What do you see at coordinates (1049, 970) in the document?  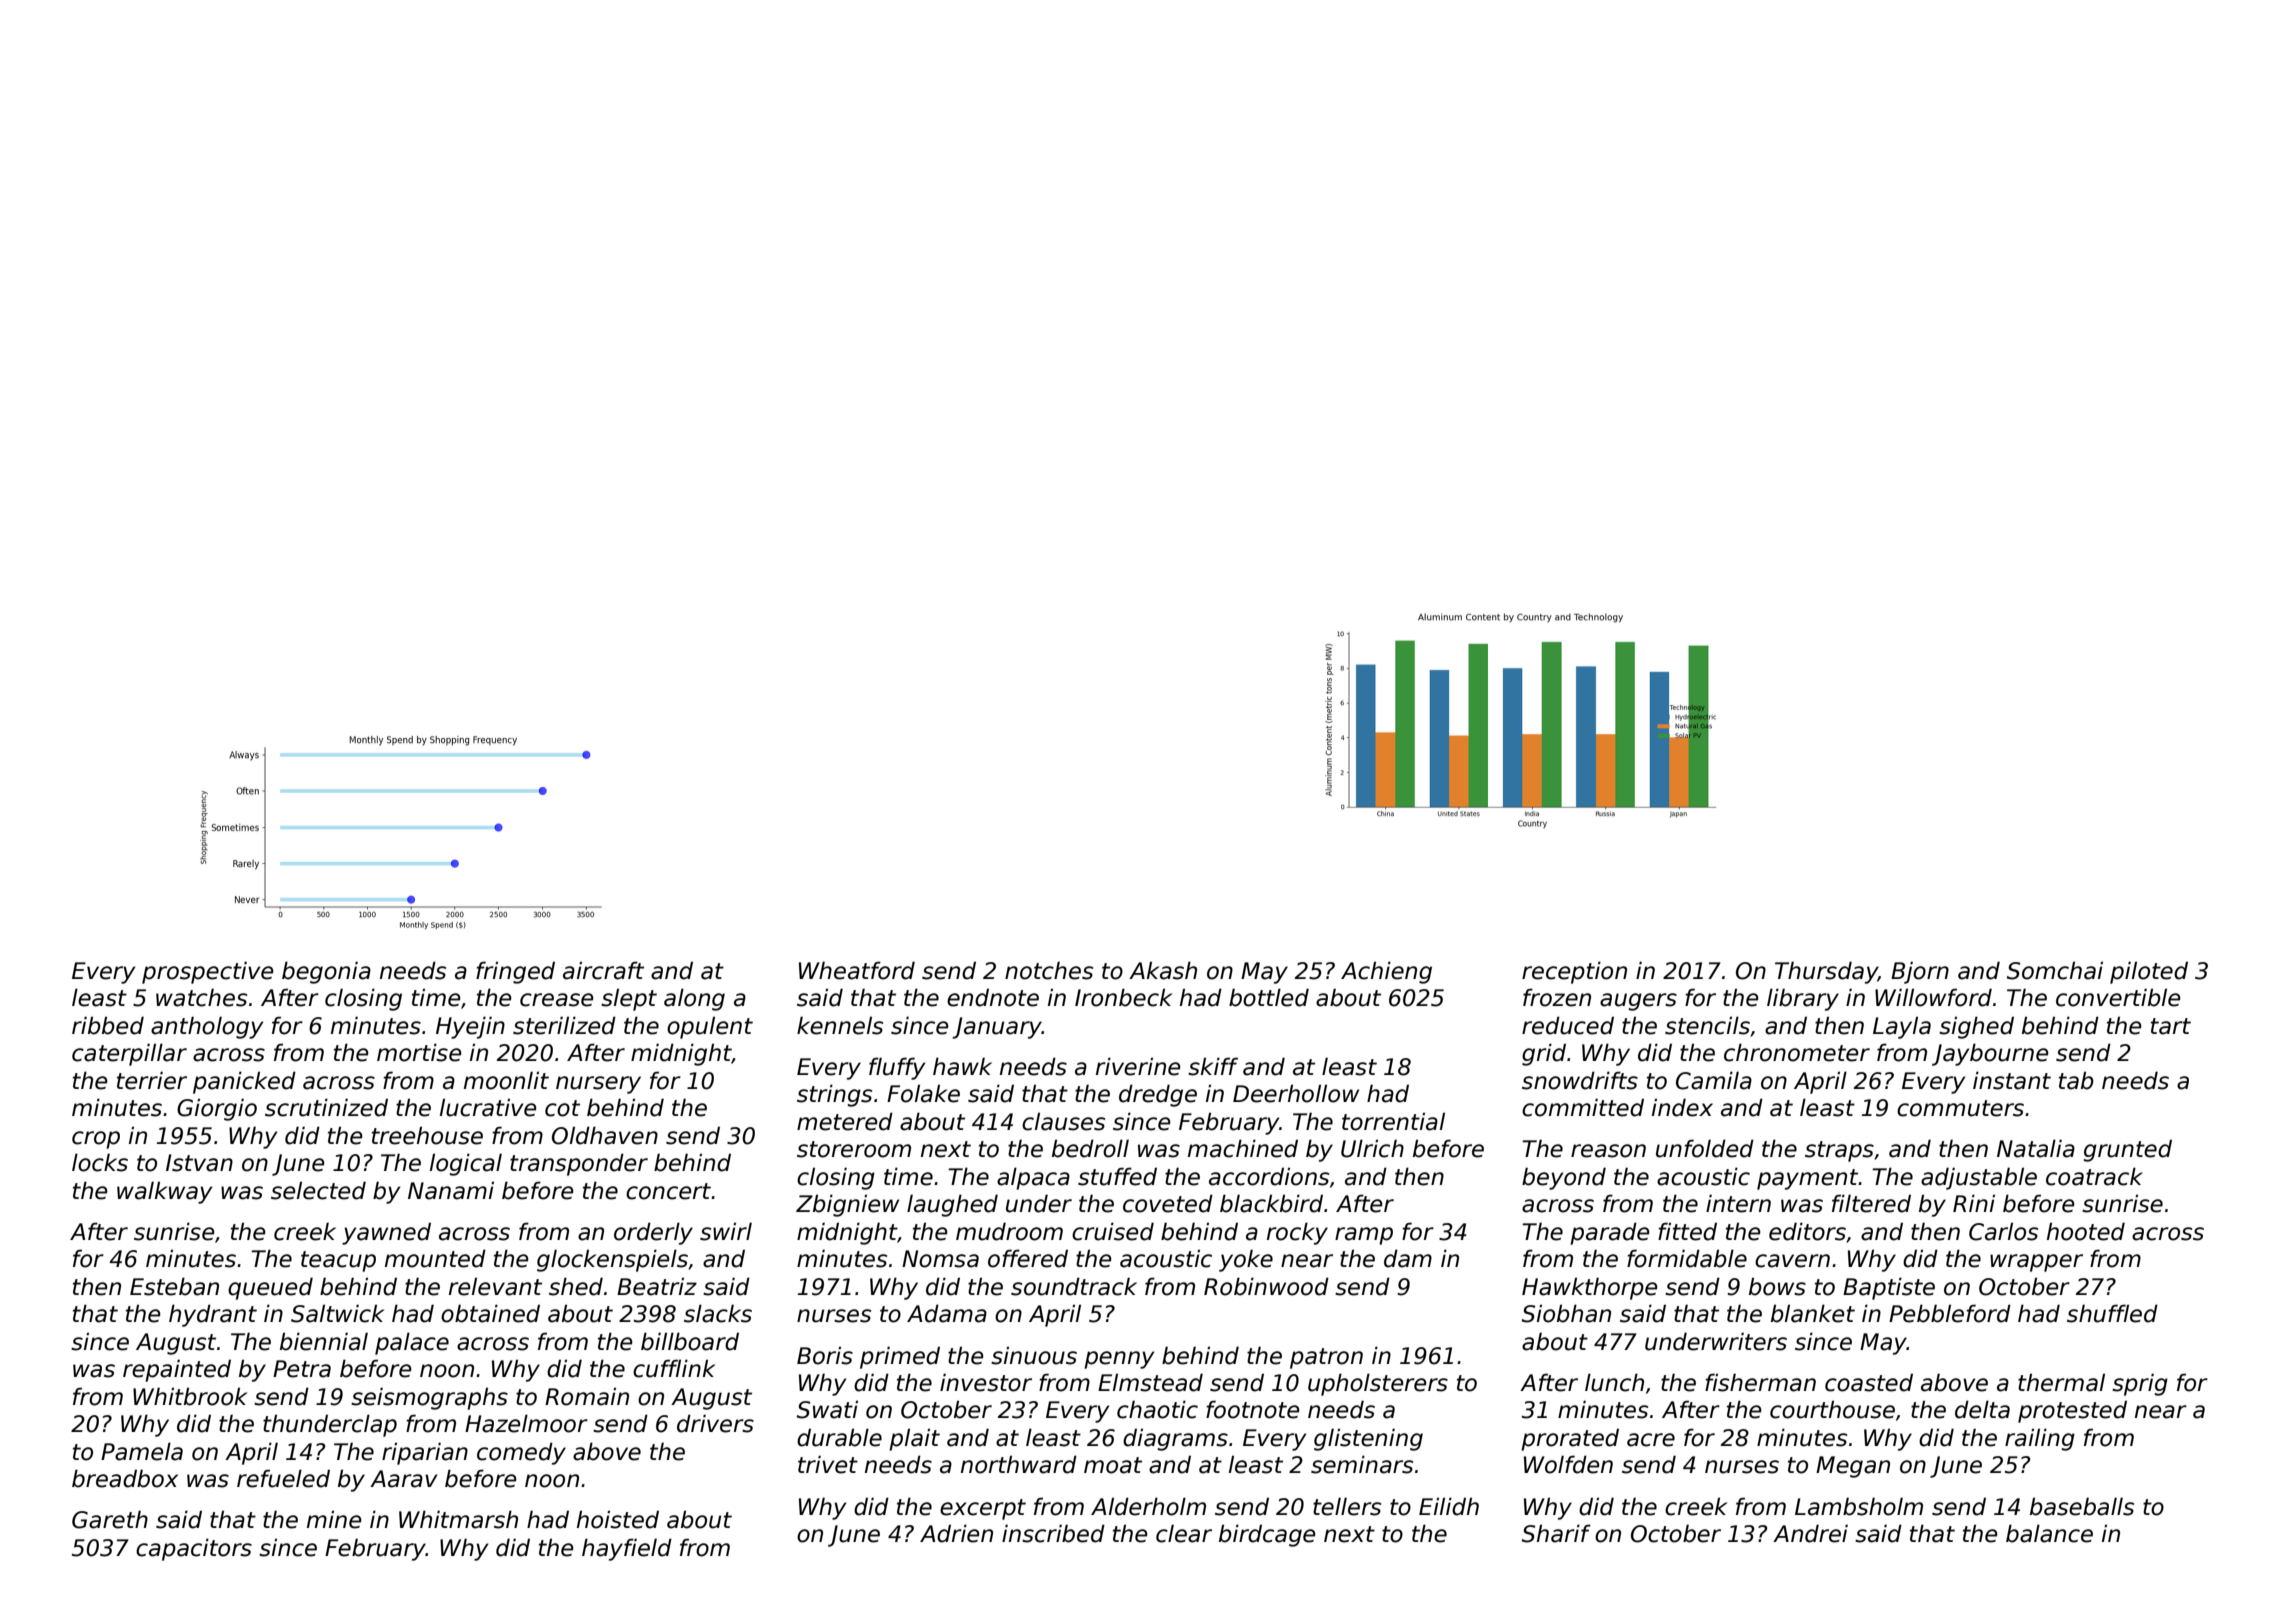 I see `notches` at bounding box center [1049, 970].
